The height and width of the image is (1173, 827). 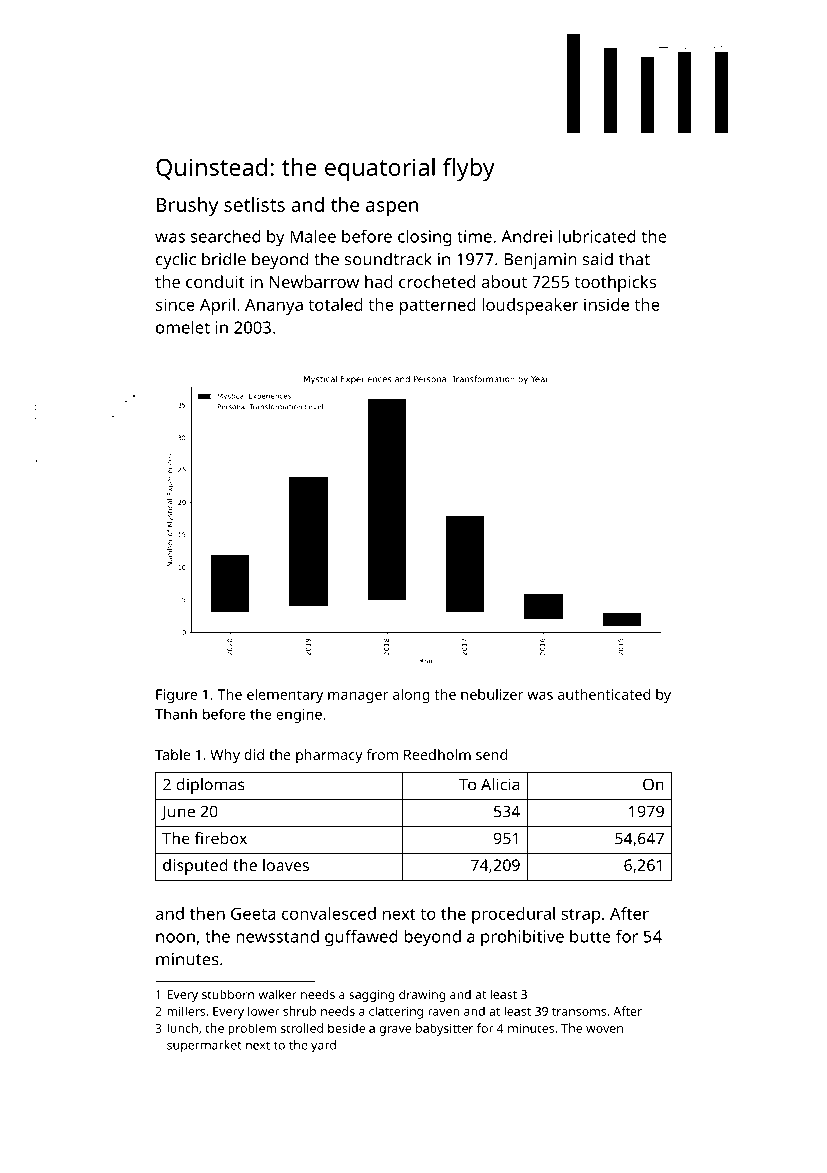 I want to click on Brushy, so click(x=187, y=207).
